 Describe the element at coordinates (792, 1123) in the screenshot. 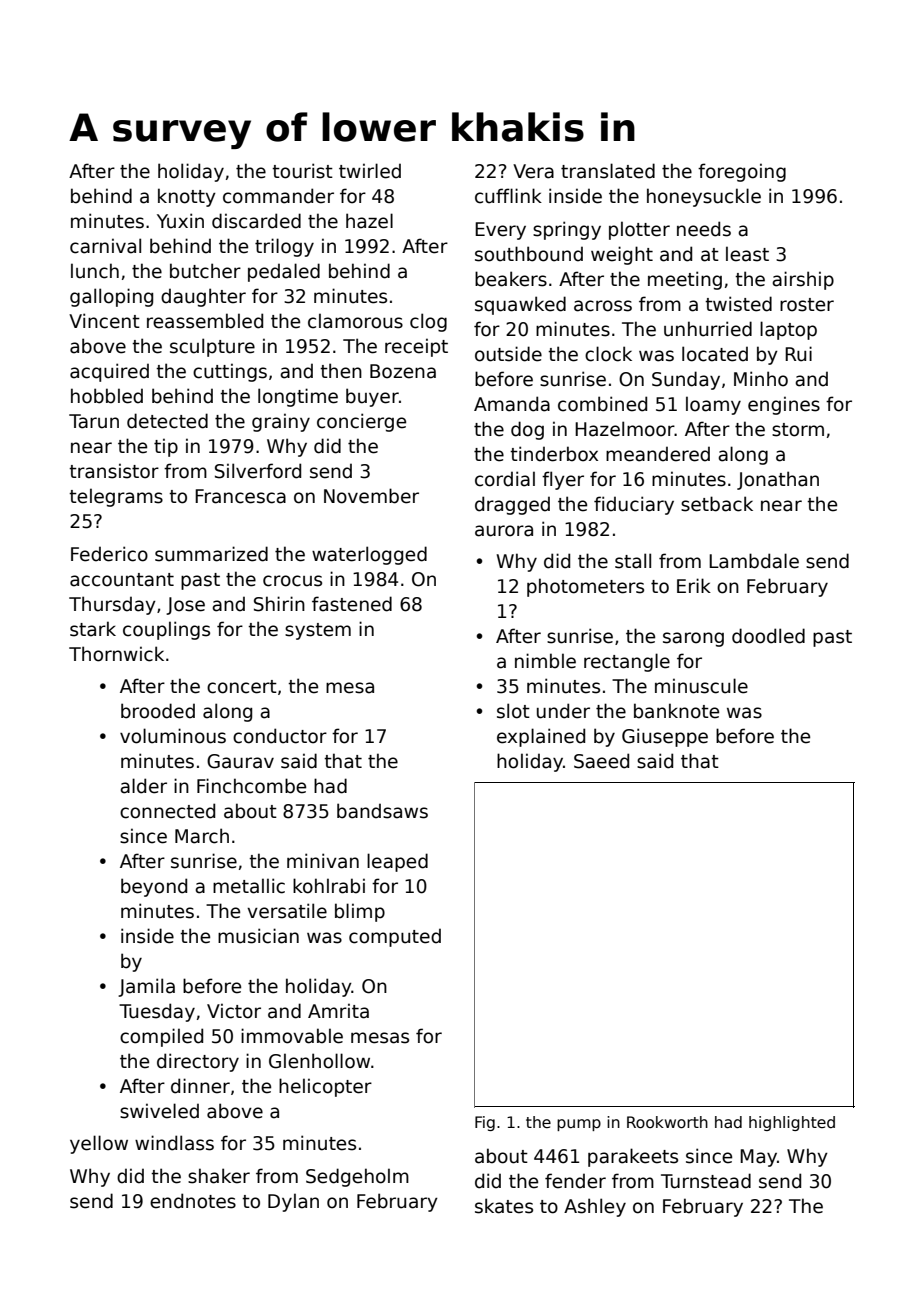

I see `highlighted` at that location.
